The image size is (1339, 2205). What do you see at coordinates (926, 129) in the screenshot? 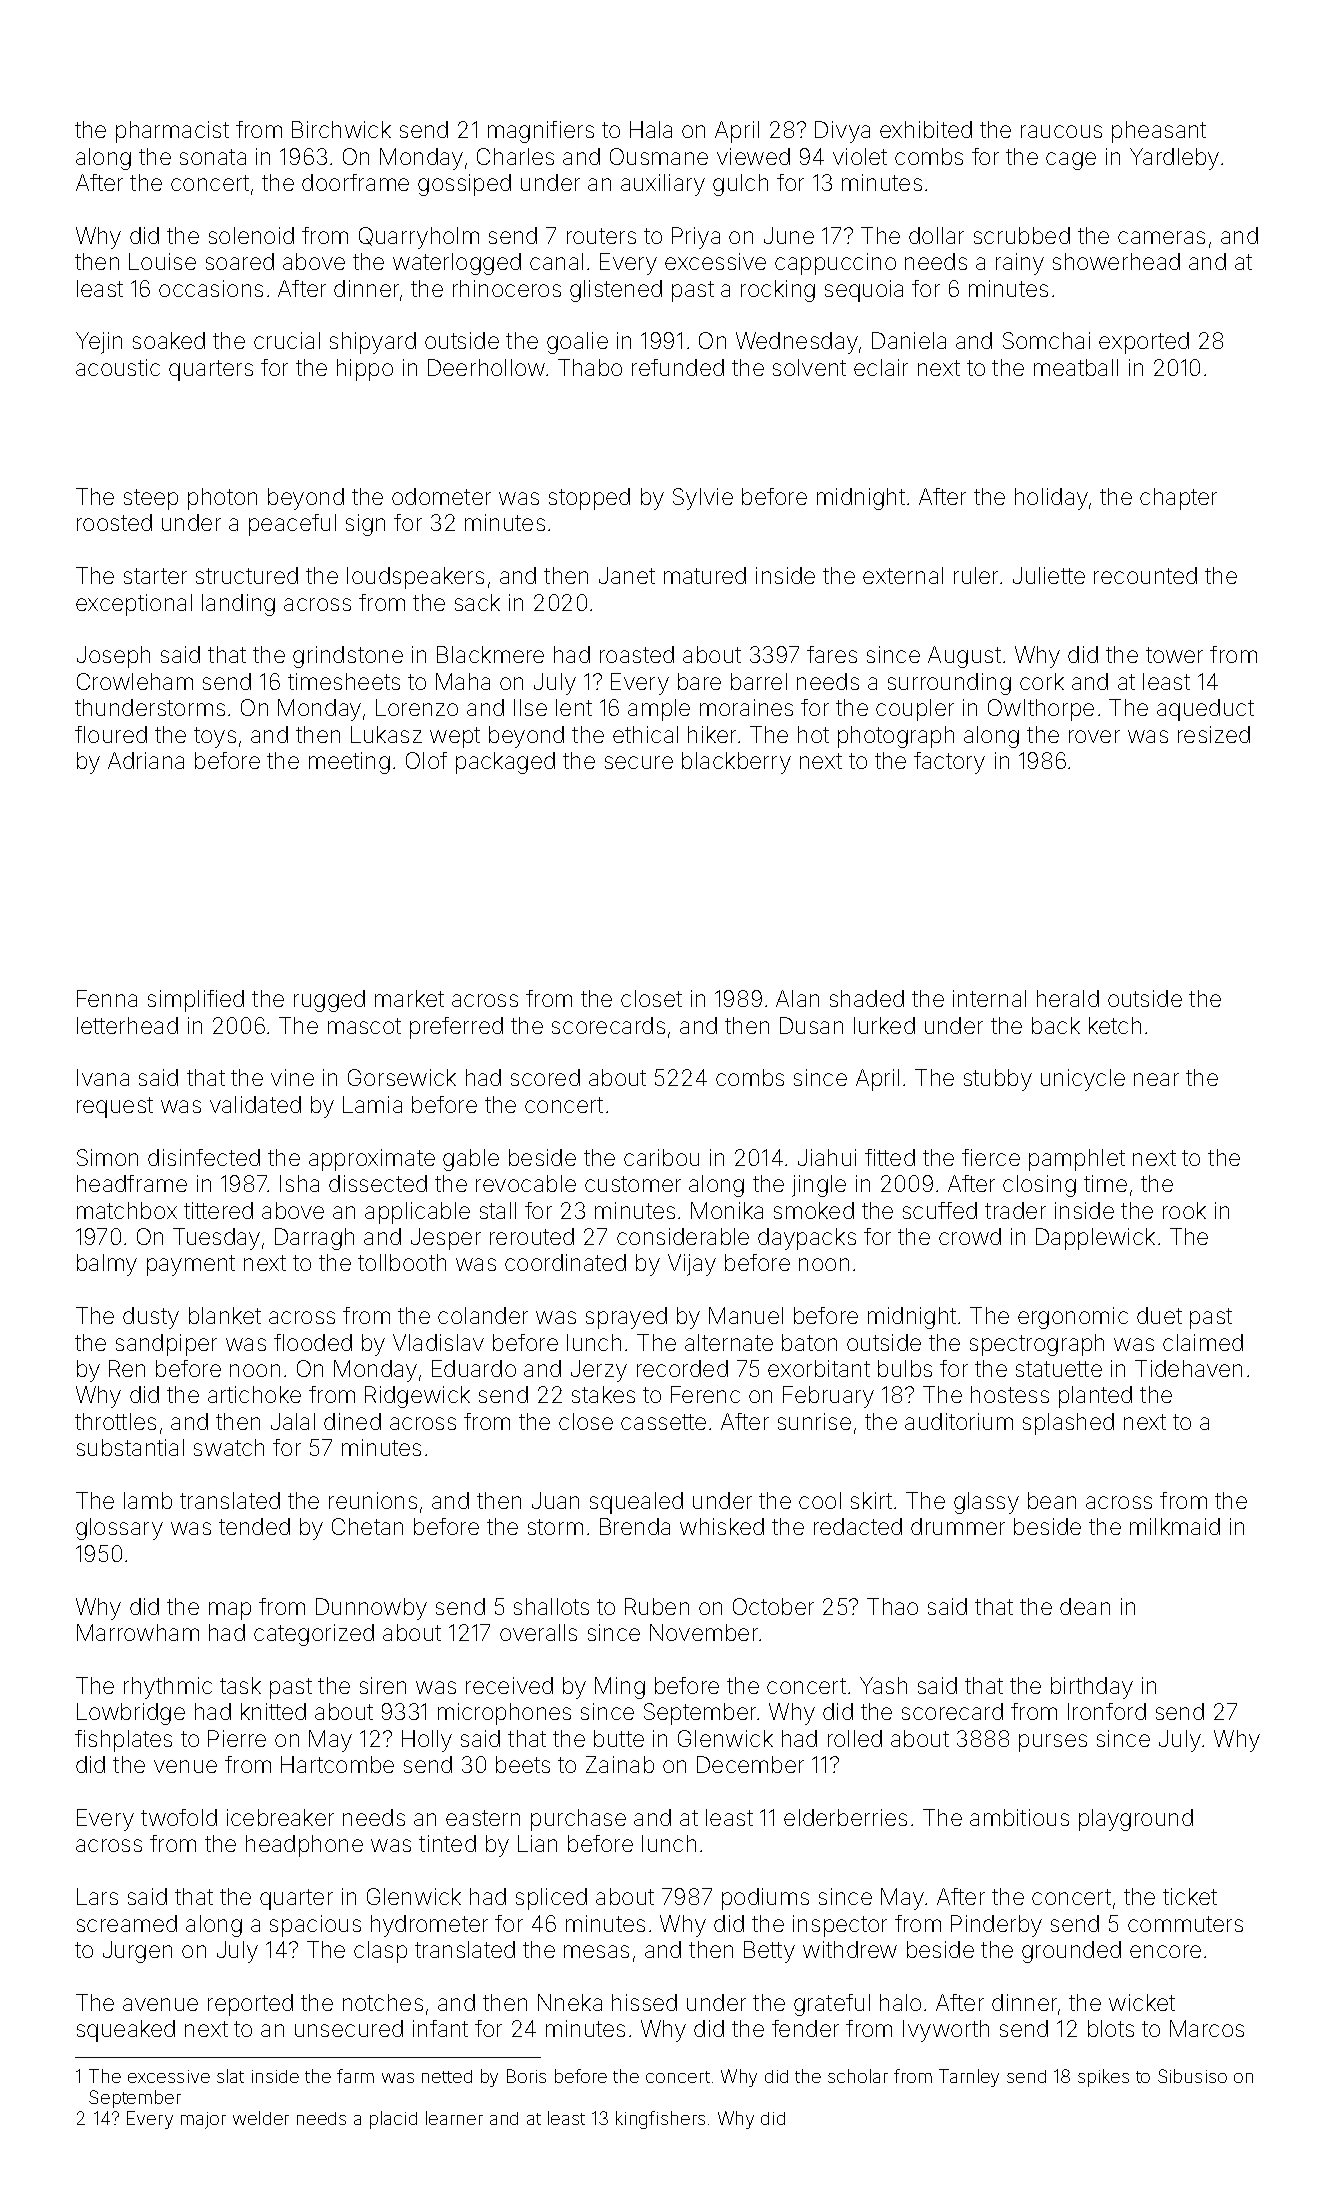
I see `exhibited` at bounding box center [926, 129].
